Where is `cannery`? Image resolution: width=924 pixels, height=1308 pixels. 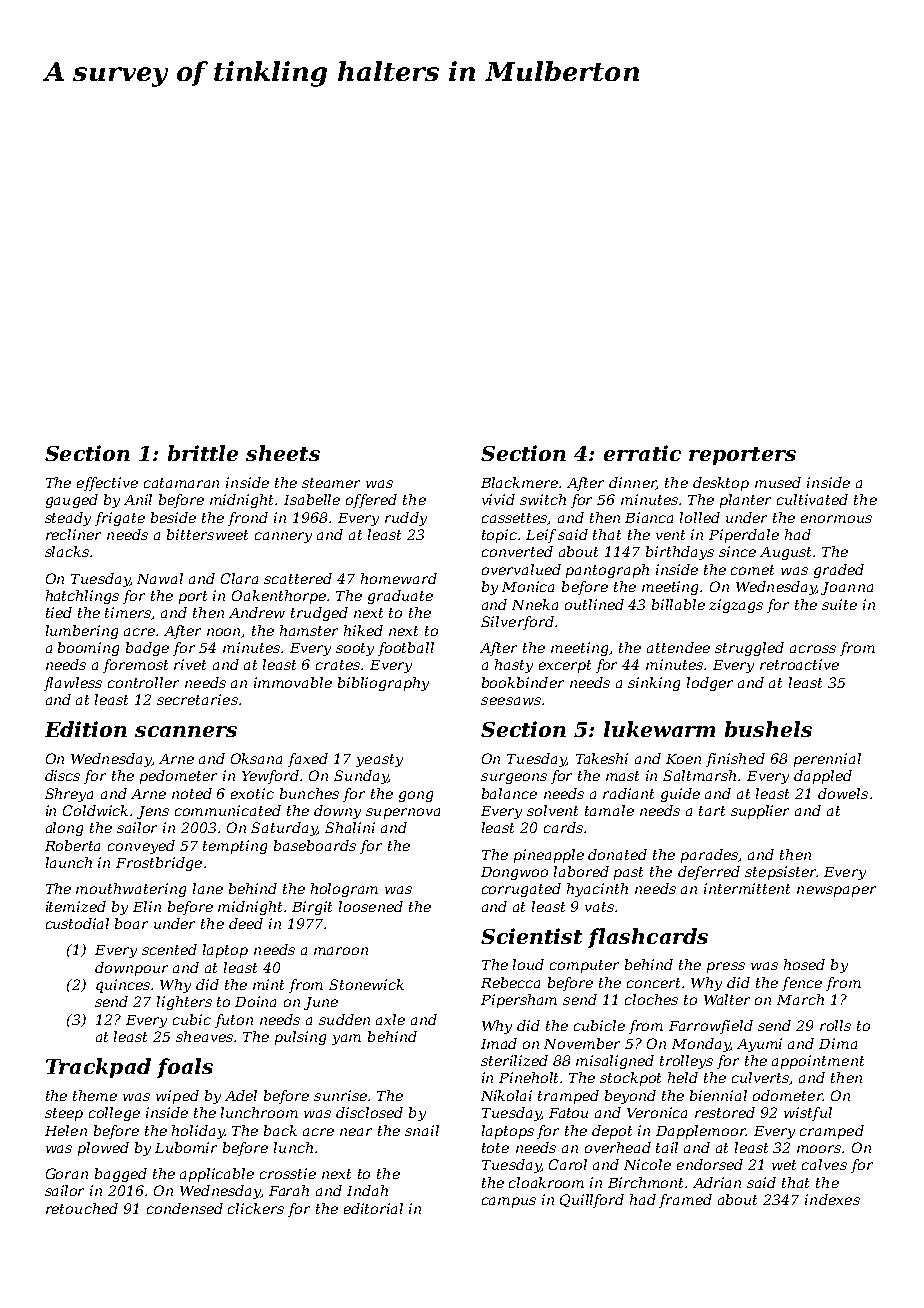
cannery is located at coordinates (283, 537).
